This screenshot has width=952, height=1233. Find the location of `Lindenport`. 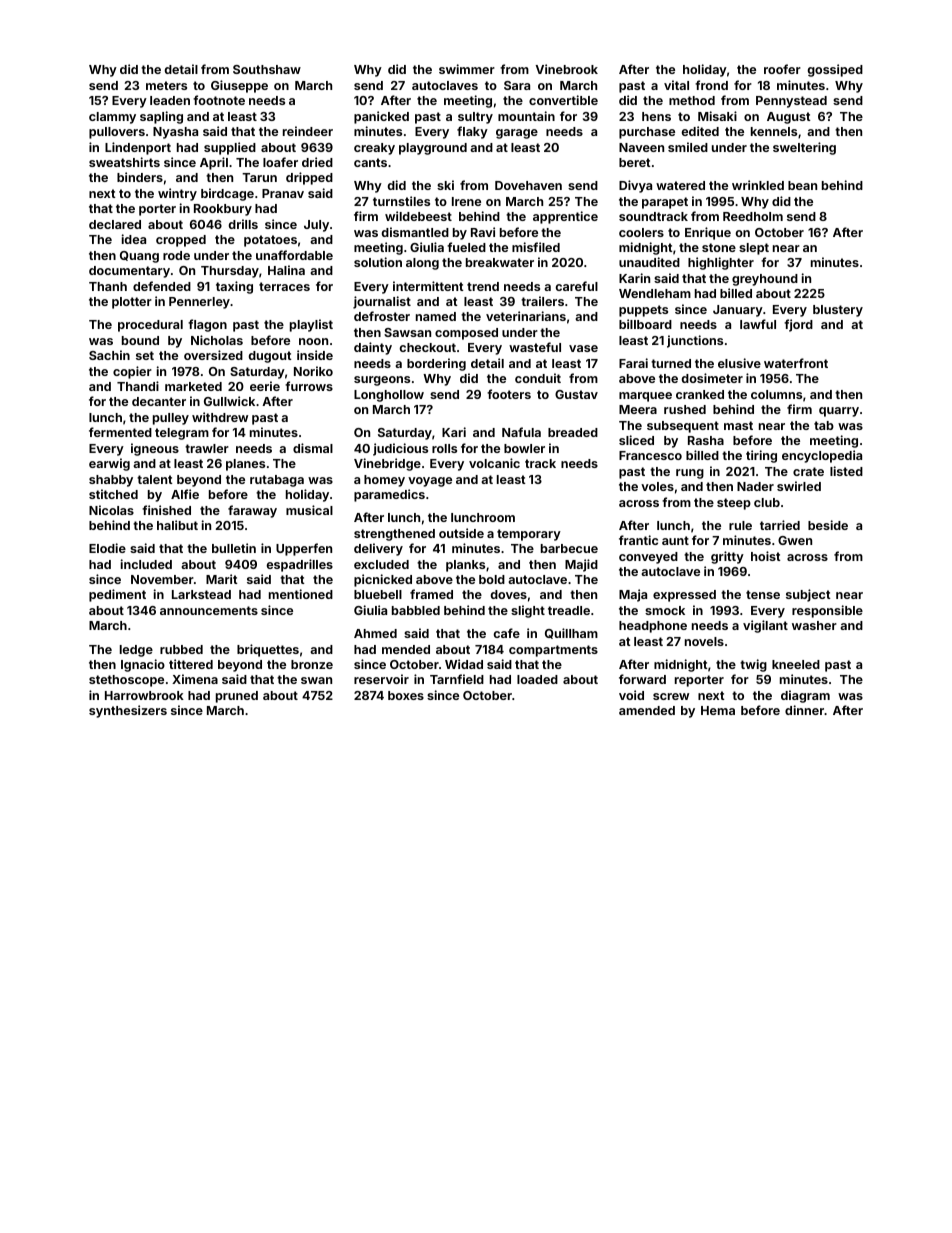

Lindenport is located at coordinates (138, 148).
